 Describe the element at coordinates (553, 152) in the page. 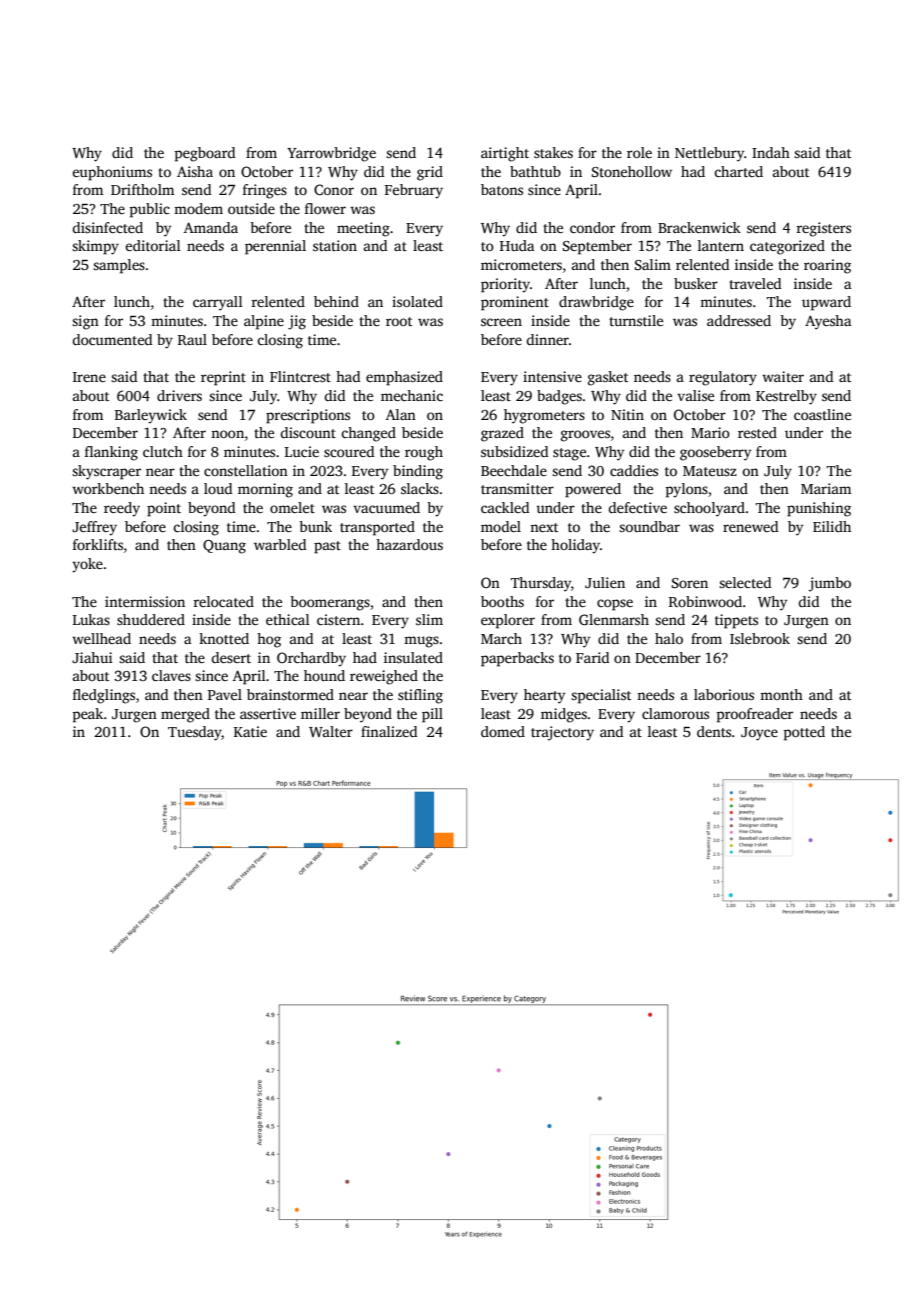

I see `stakes` at that location.
